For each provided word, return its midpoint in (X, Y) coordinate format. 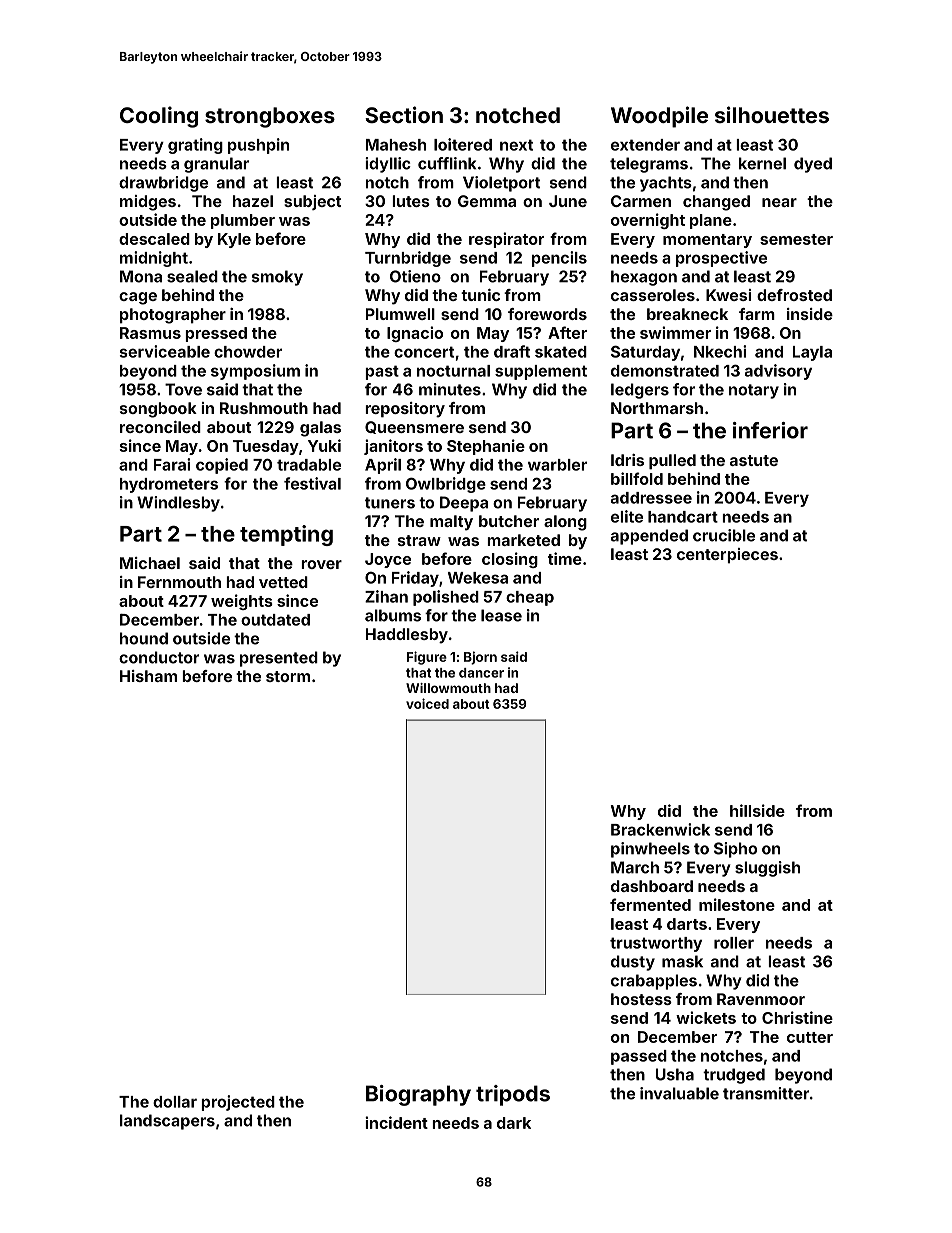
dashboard (652, 886)
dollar (175, 1102)
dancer (481, 673)
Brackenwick (660, 829)
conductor (159, 657)
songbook (158, 410)
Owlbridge (446, 485)
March (635, 867)
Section (404, 114)
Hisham (148, 676)
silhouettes (772, 114)
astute (754, 460)
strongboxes (270, 117)
